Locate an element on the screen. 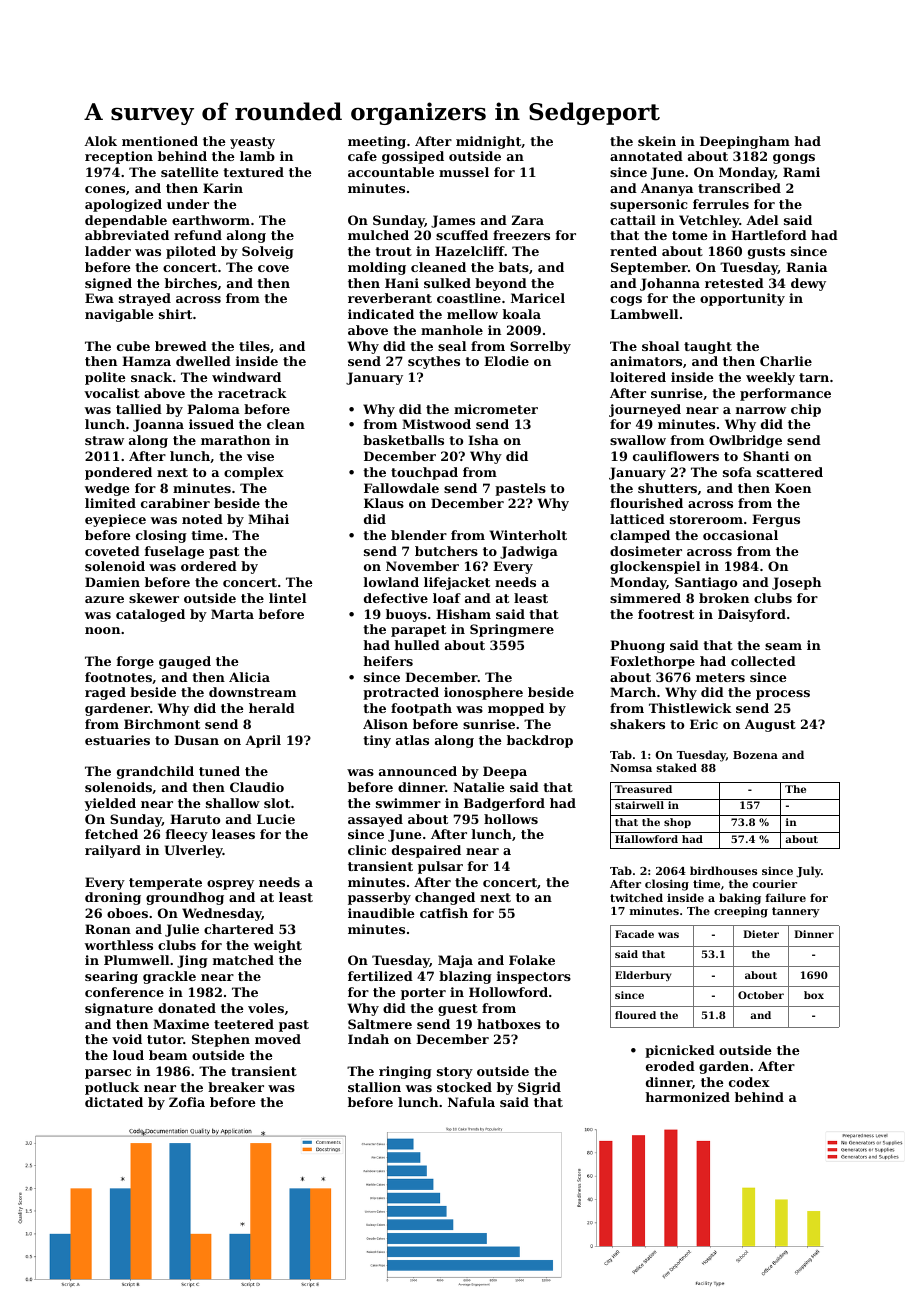 The height and width of the screenshot is (1308, 924). Klaus is located at coordinates (384, 503).
